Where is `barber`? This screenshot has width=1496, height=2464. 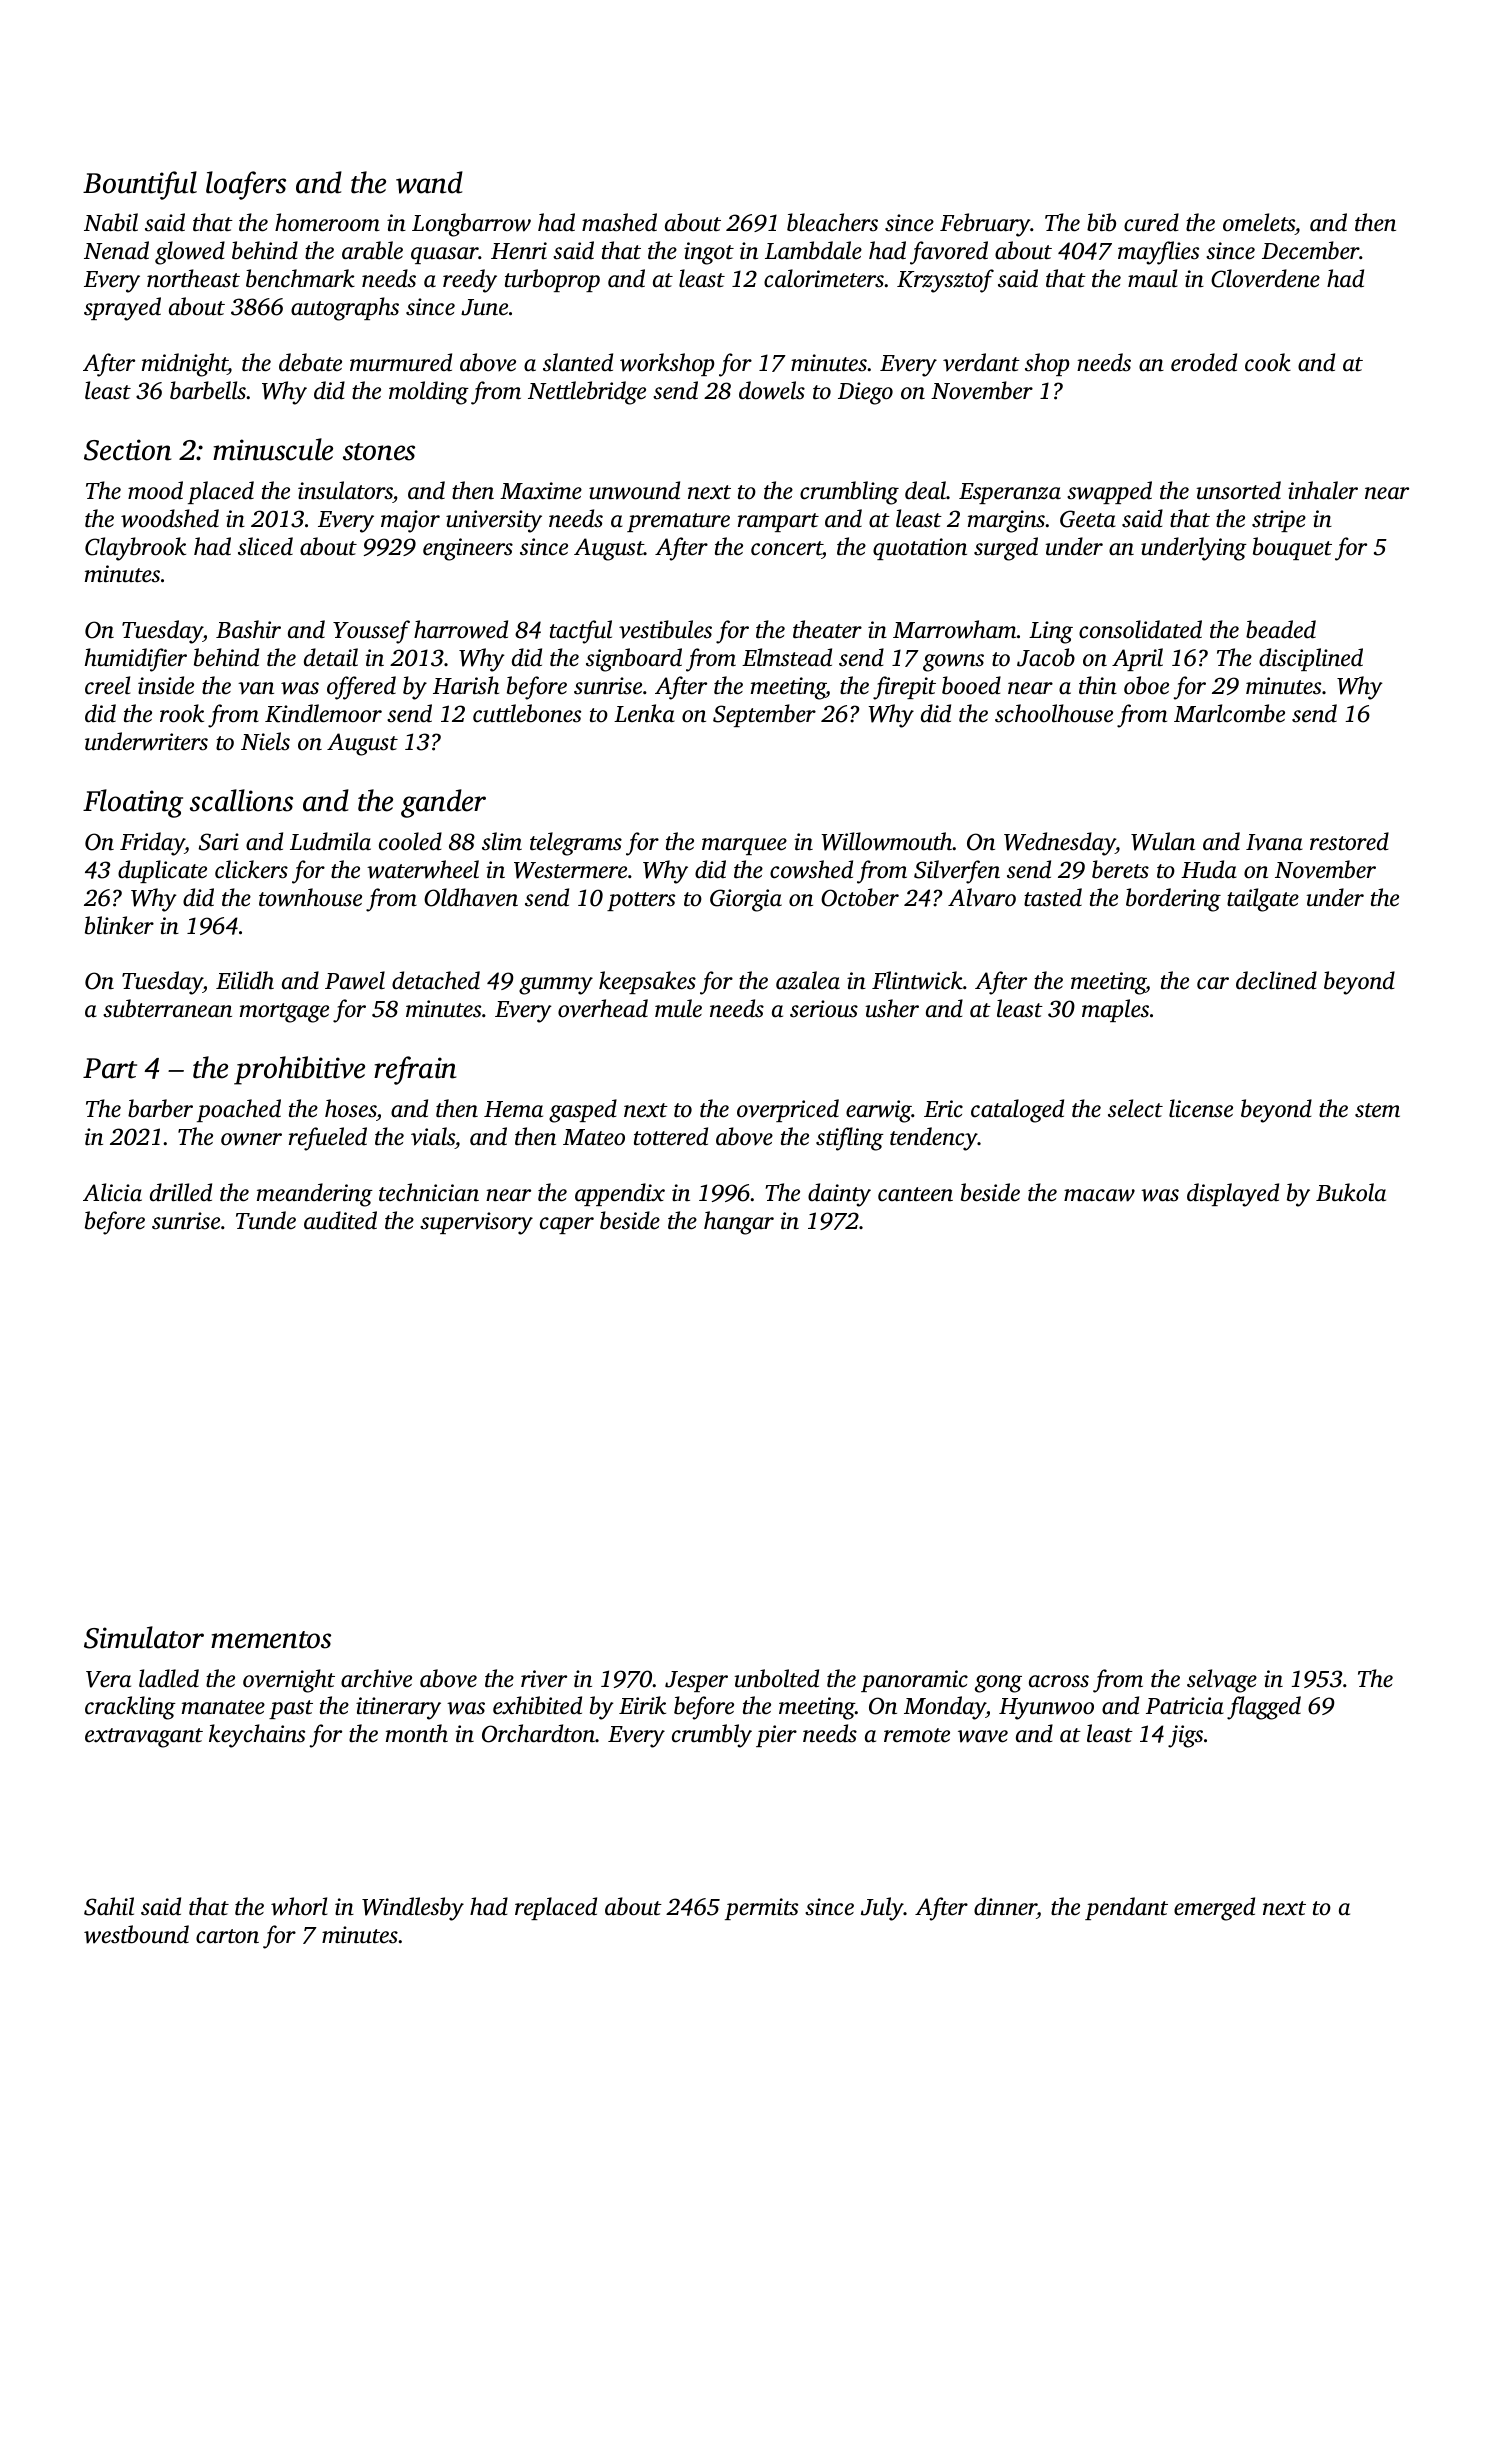
barber is located at coordinates (160, 1108).
